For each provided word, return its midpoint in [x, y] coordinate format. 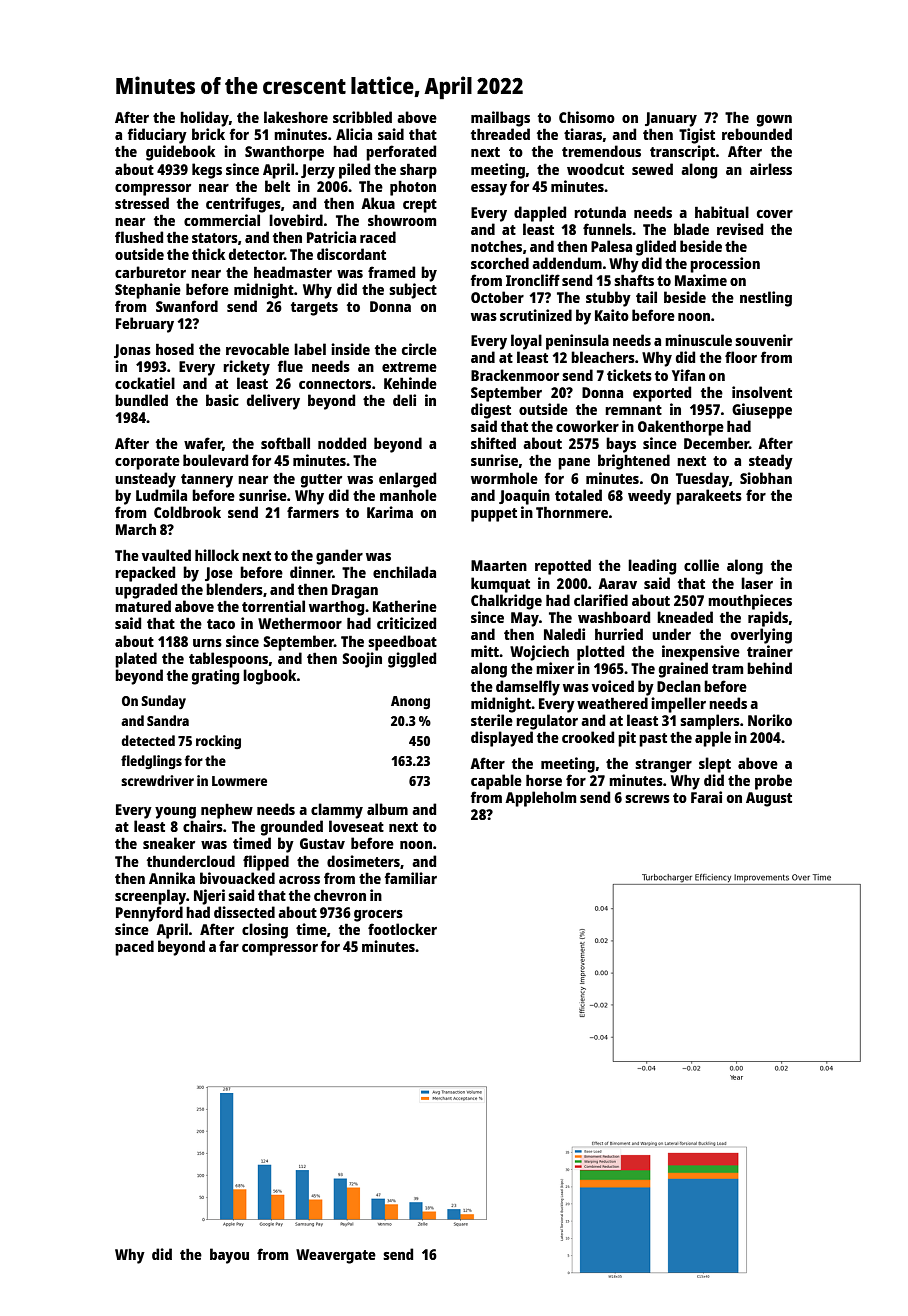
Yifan [688, 375]
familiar [411, 878]
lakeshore [296, 117]
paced [134, 948]
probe [773, 782]
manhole [408, 495]
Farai [706, 797]
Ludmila [161, 495]
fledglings [151, 762]
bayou [229, 1256]
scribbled [362, 117]
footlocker [402, 929]
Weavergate [336, 1256]
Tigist [697, 136]
